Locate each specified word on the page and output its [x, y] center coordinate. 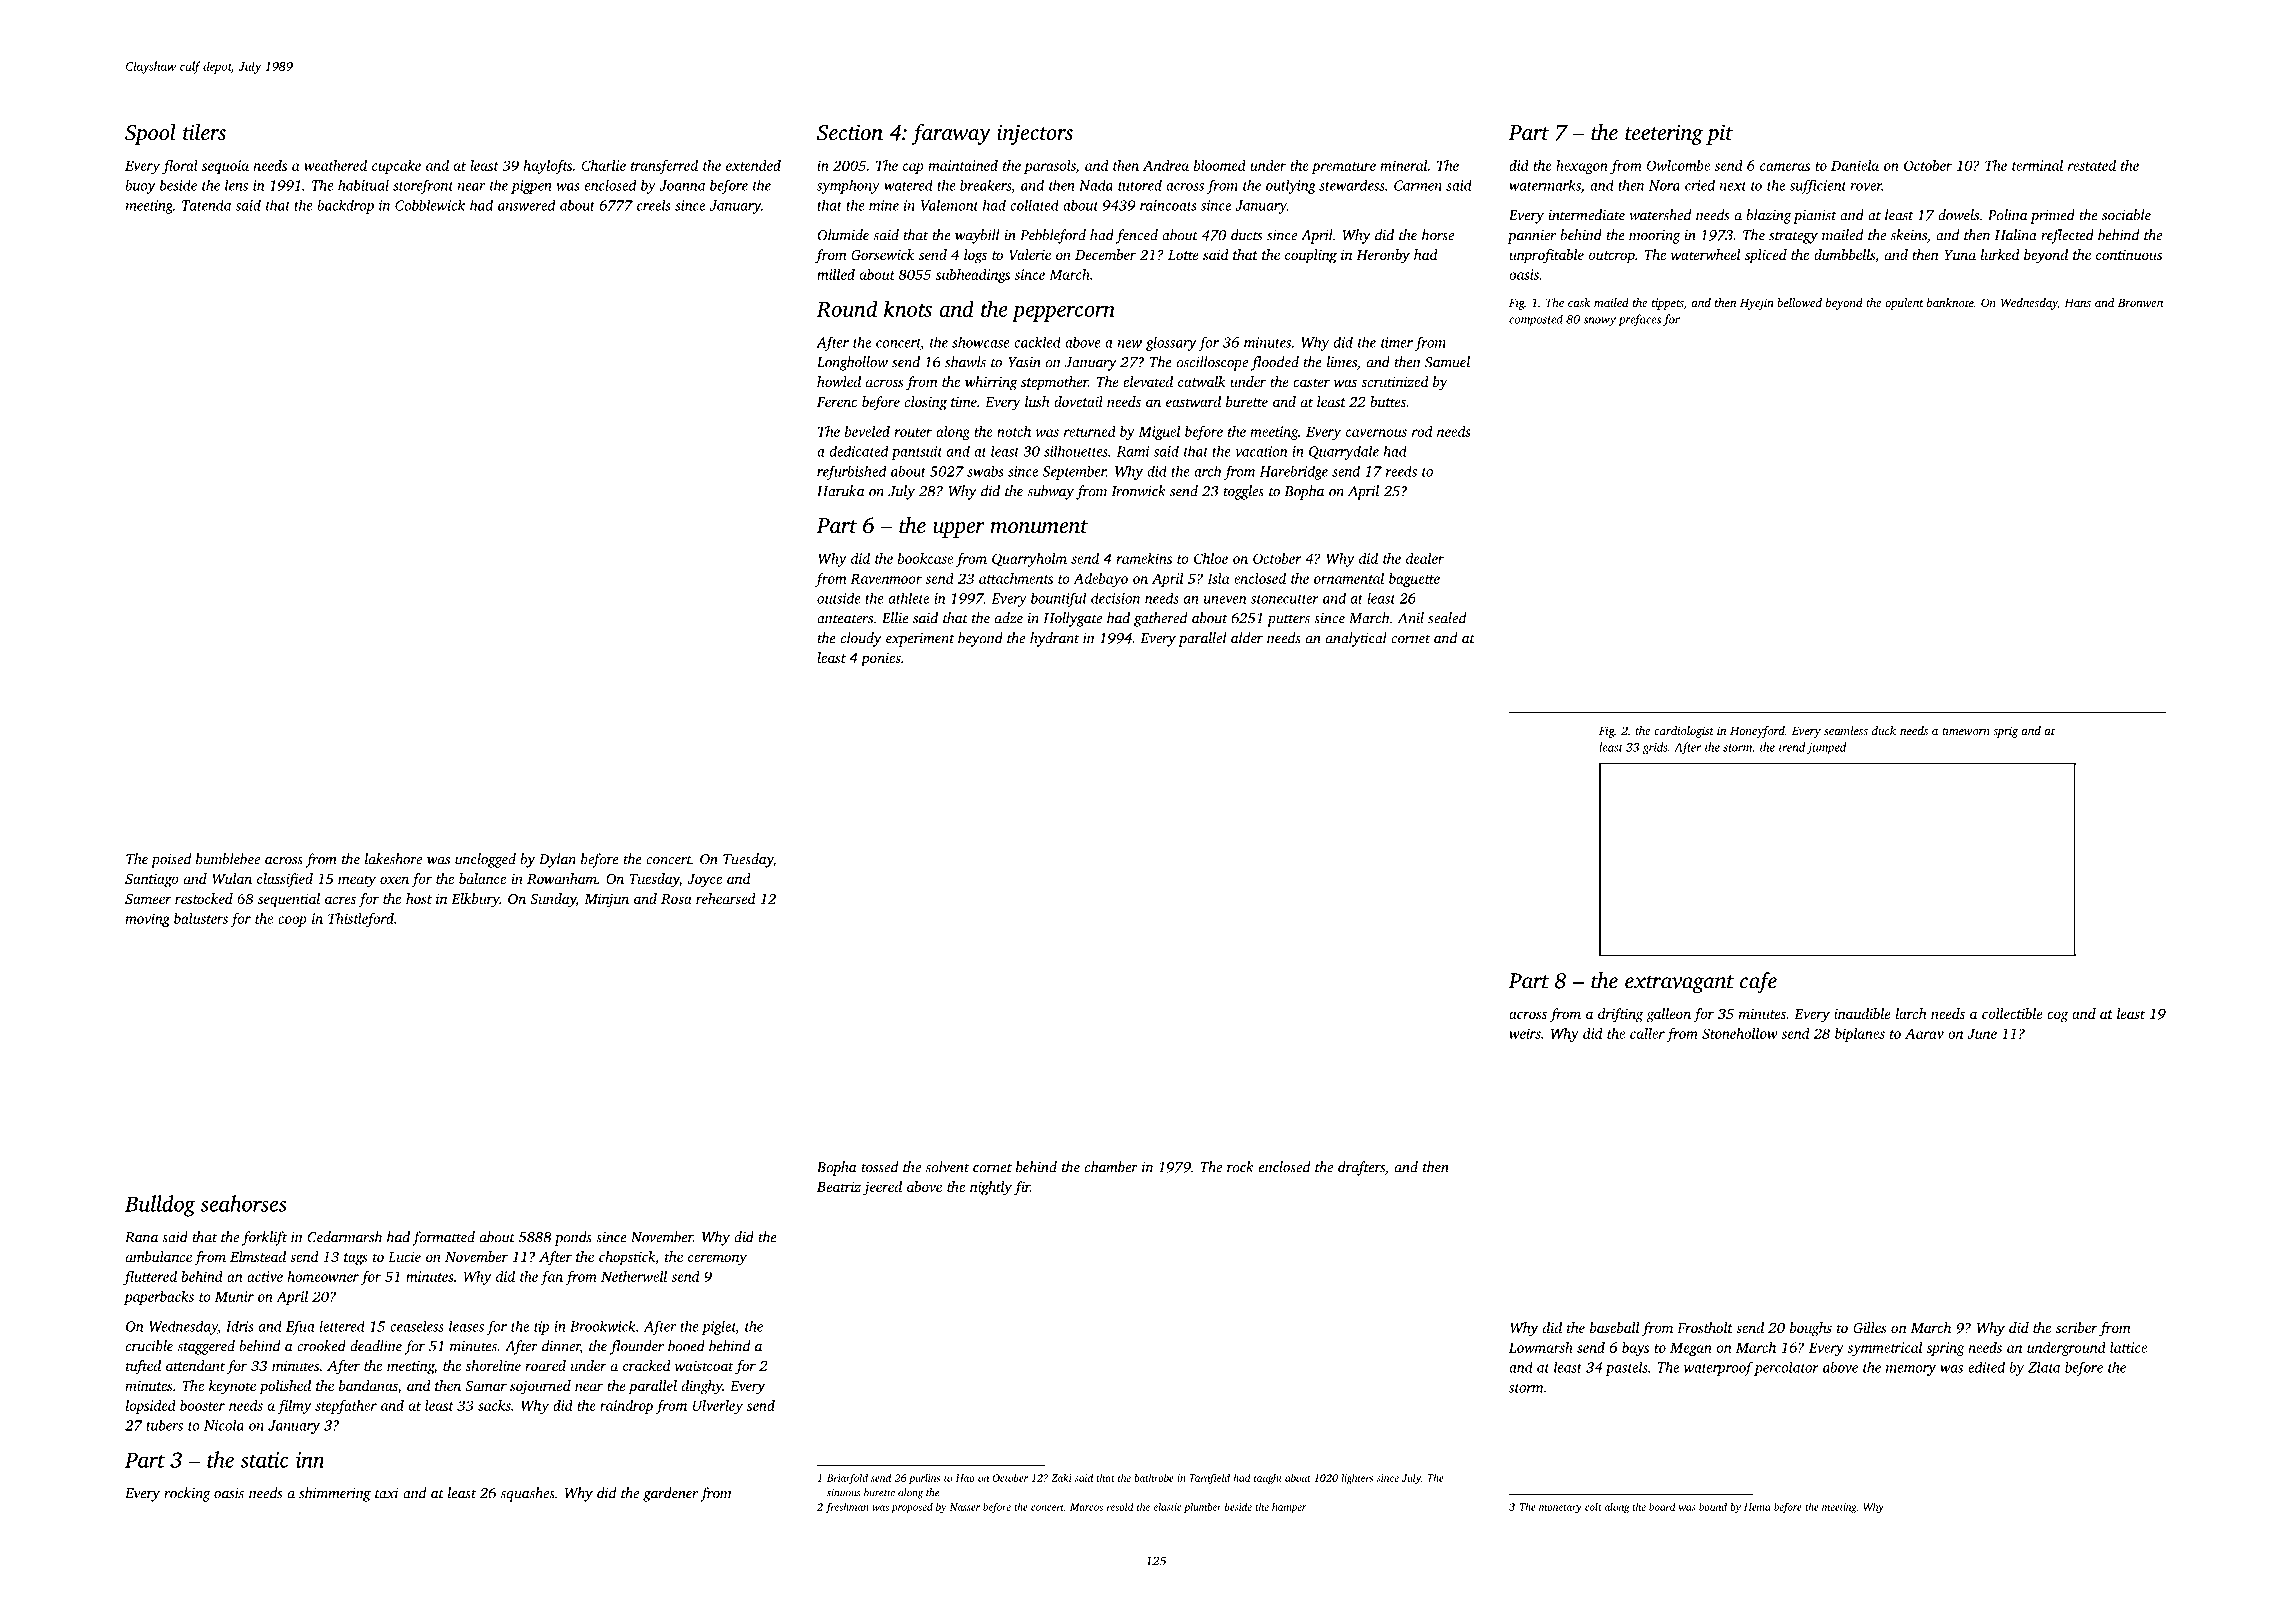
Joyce [704, 881]
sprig [2005, 732]
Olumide [843, 235]
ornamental [1349, 578]
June [1982, 1033]
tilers [204, 131]
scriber [2077, 1327]
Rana [141, 1237]
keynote [232, 1387]
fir [1022, 1188]
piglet [719, 1327]
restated [2092, 165]
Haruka [841, 491]
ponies [881, 660]
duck [1884, 730]
